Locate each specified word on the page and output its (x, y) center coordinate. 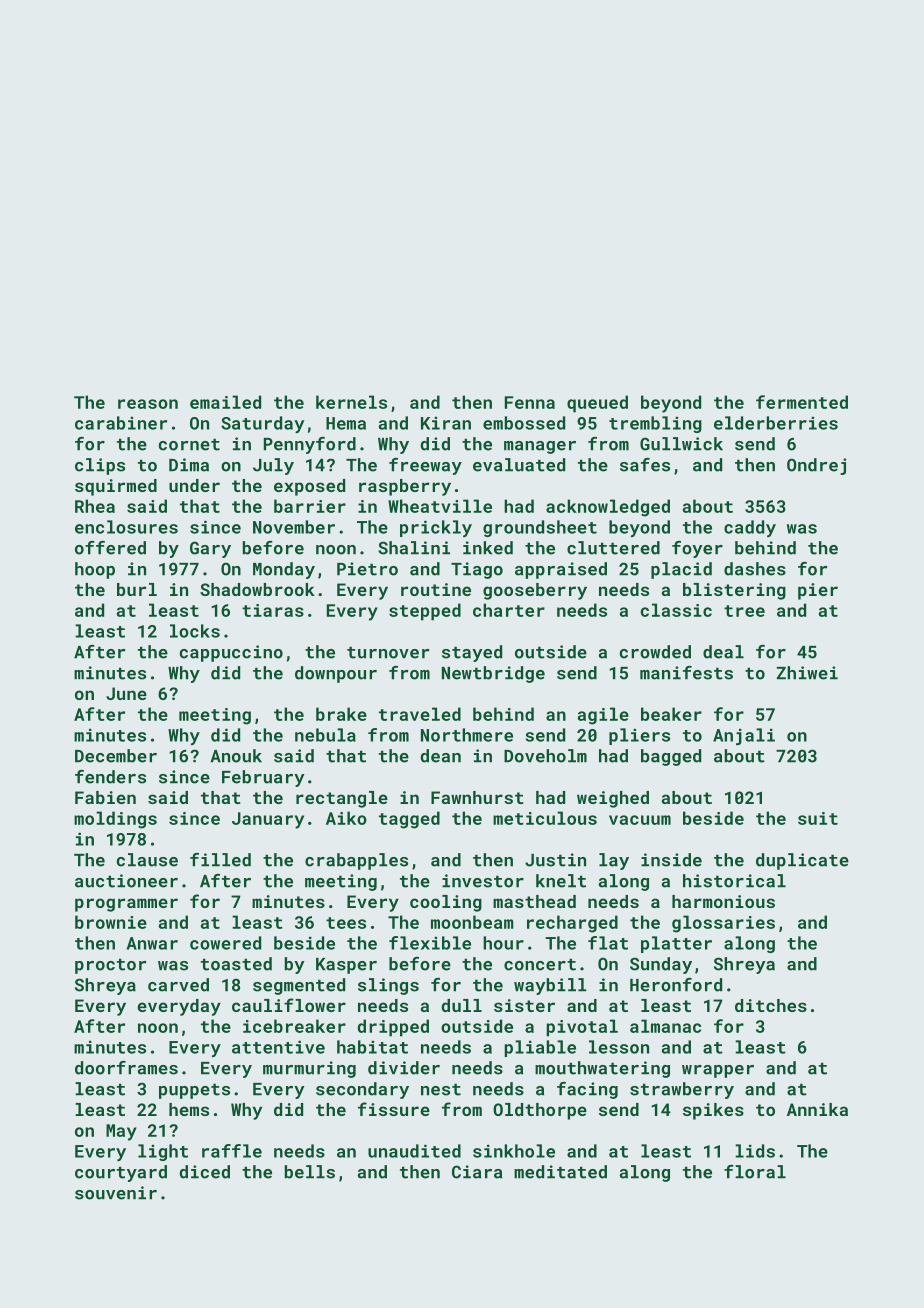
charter (509, 610)
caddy (750, 528)
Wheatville (440, 506)
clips (100, 466)
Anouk (236, 756)
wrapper (718, 1071)
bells (310, 1172)
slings (388, 986)
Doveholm (545, 756)
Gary (210, 549)
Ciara (477, 1172)
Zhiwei (807, 673)
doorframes (126, 1068)
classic (676, 610)
